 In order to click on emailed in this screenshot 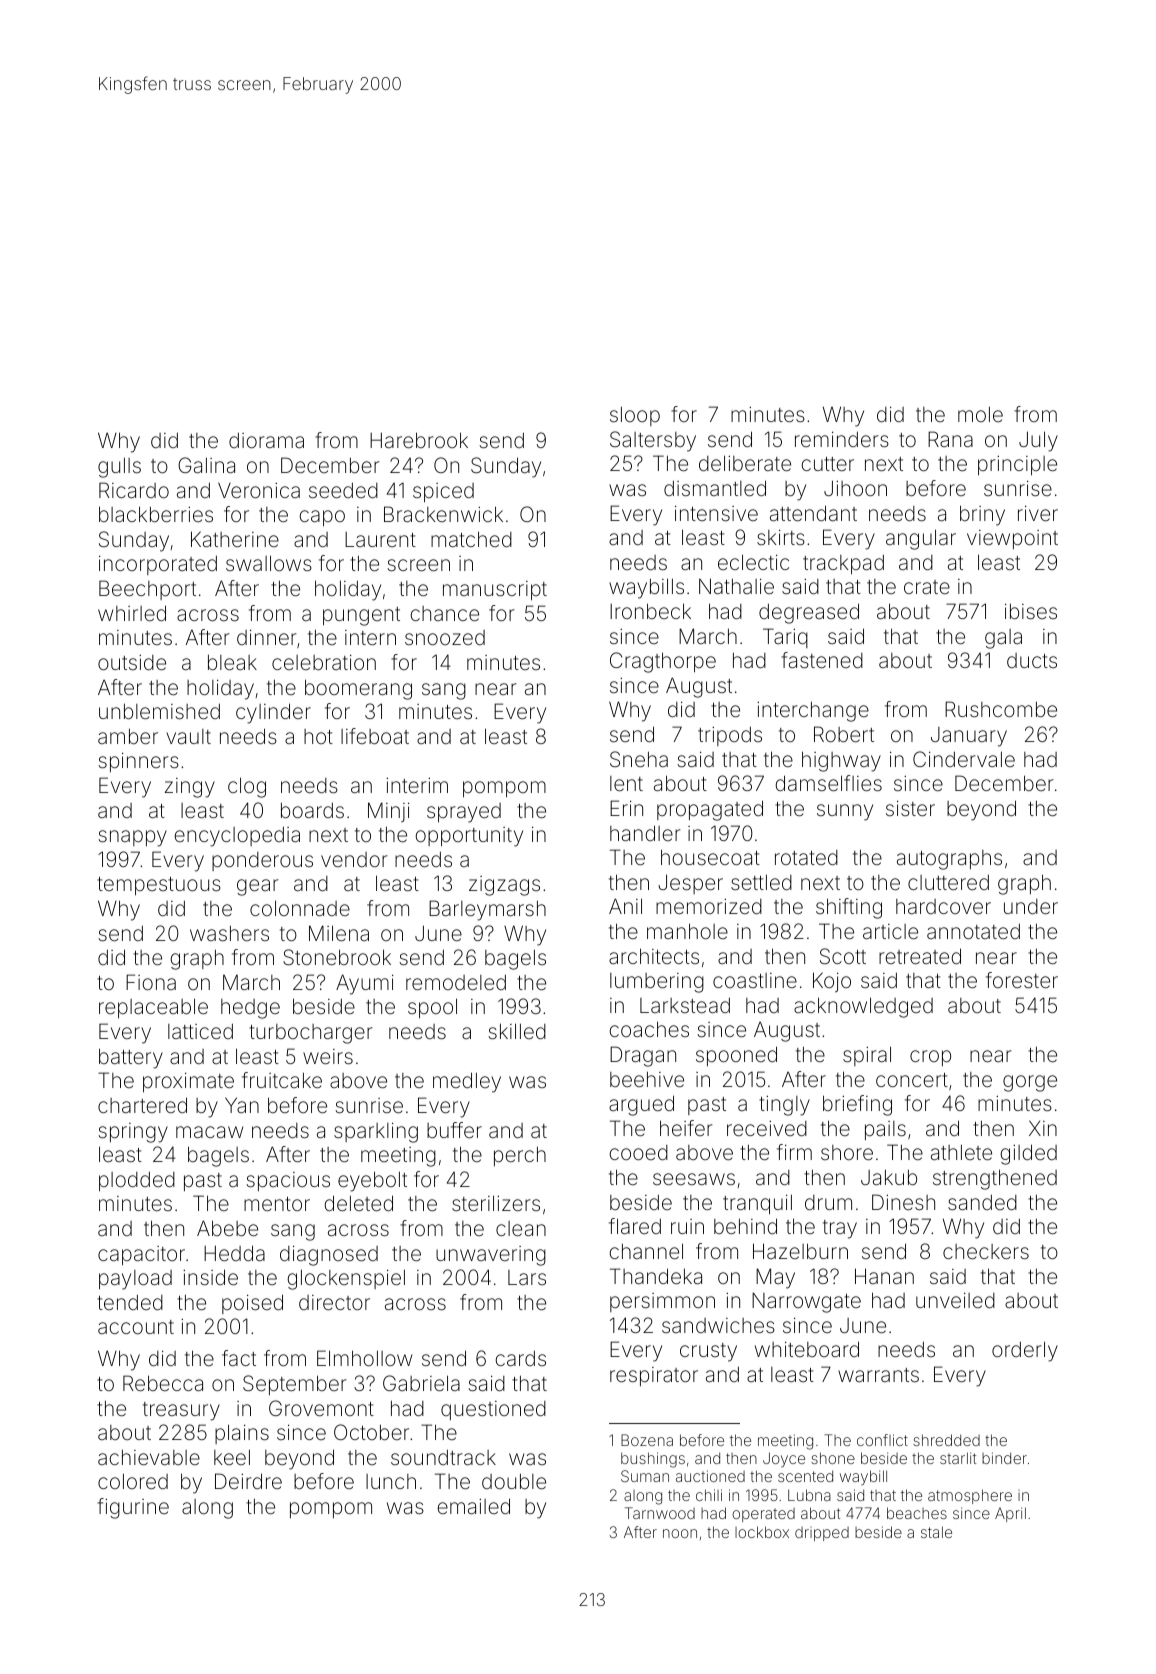, I will do `click(473, 1506)`.
